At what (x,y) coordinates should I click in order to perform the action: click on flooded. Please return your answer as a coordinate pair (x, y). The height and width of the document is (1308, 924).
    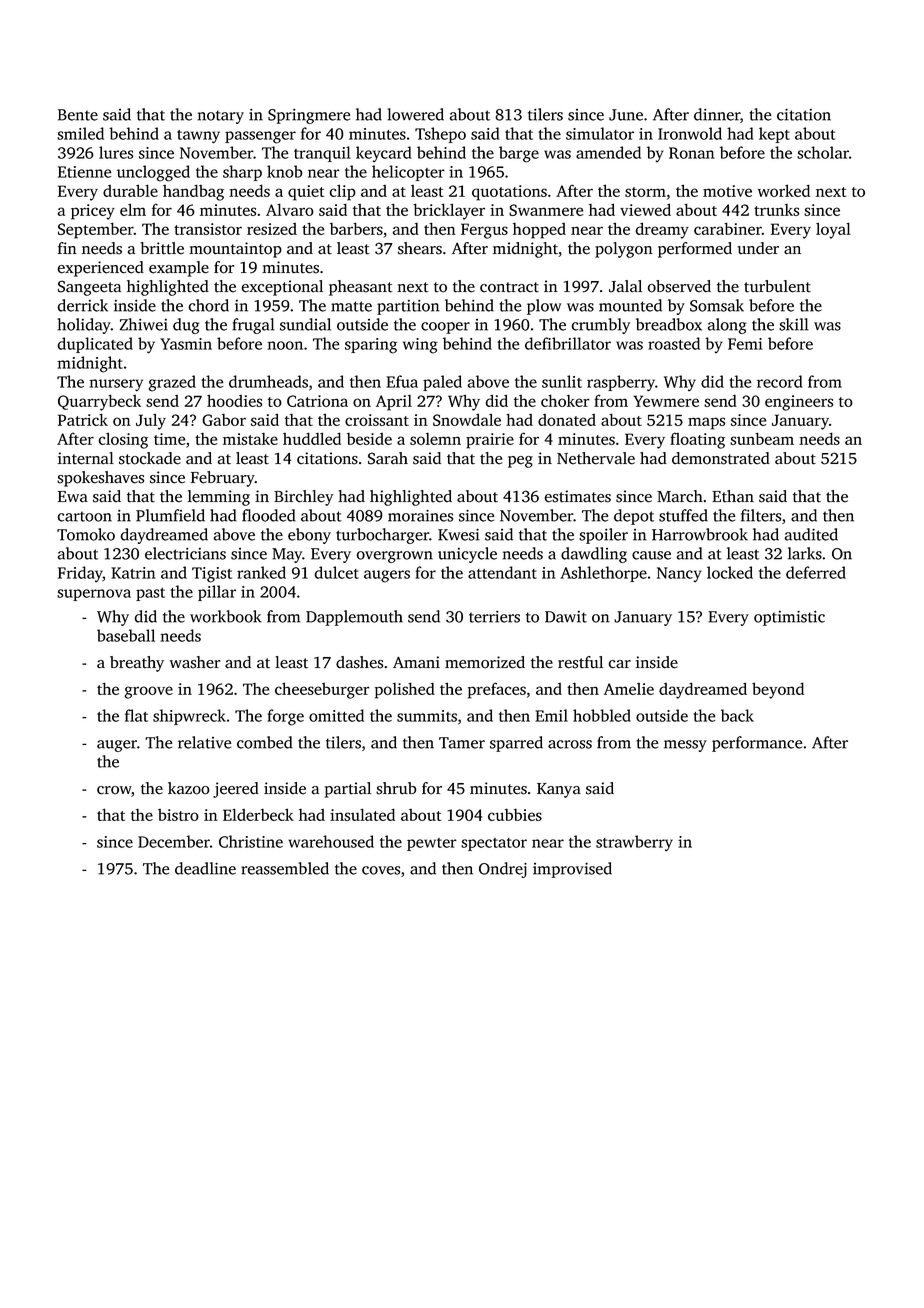
    Looking at the image, I should click on (269, 515).
